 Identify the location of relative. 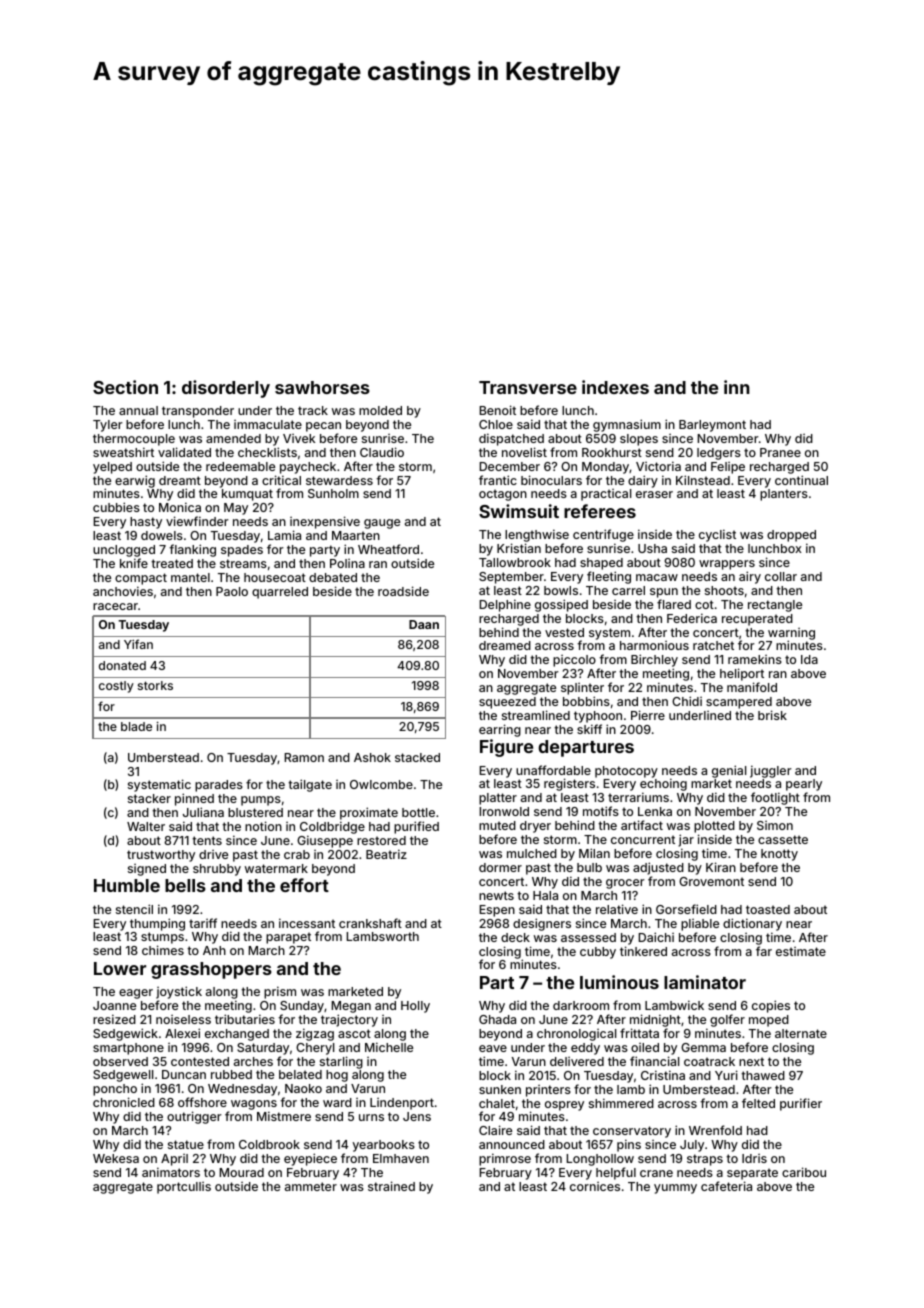
(617, 909).
